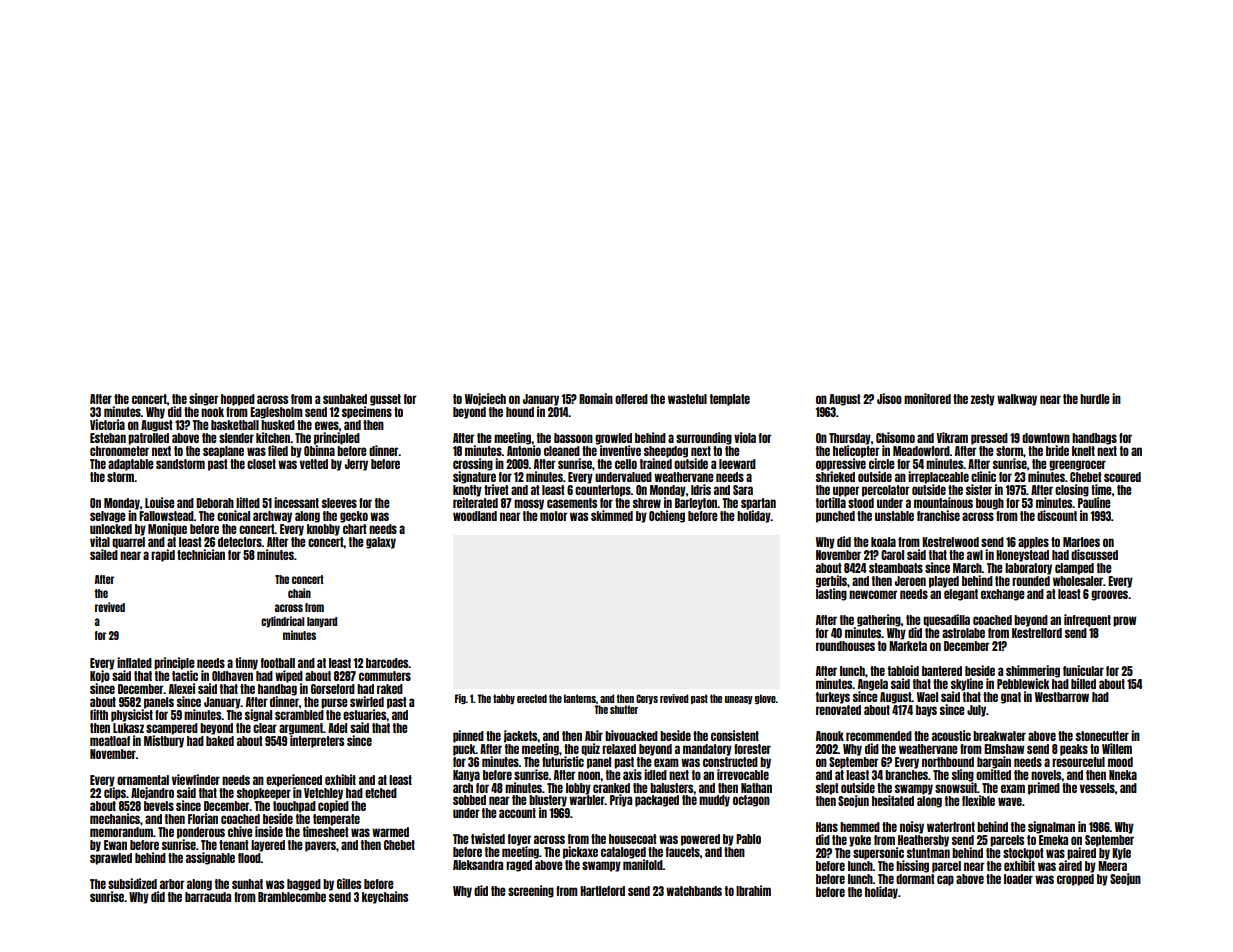  What do you see at coordinates (850, 439) in the screenshot?
I see `Thursday` at bounding box center [850, 439].
